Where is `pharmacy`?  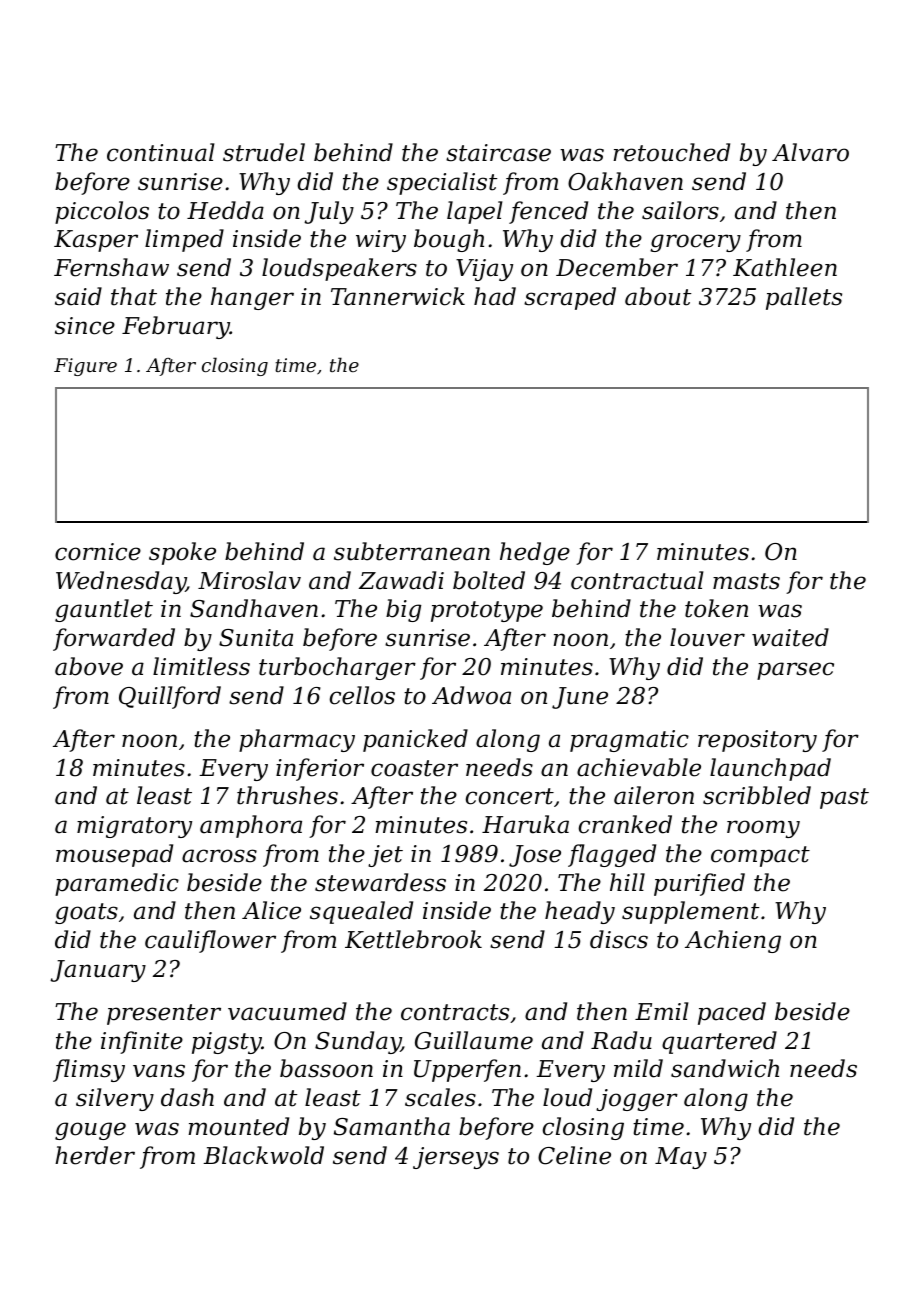 pharmacy is located at coordinates (297, 740).
